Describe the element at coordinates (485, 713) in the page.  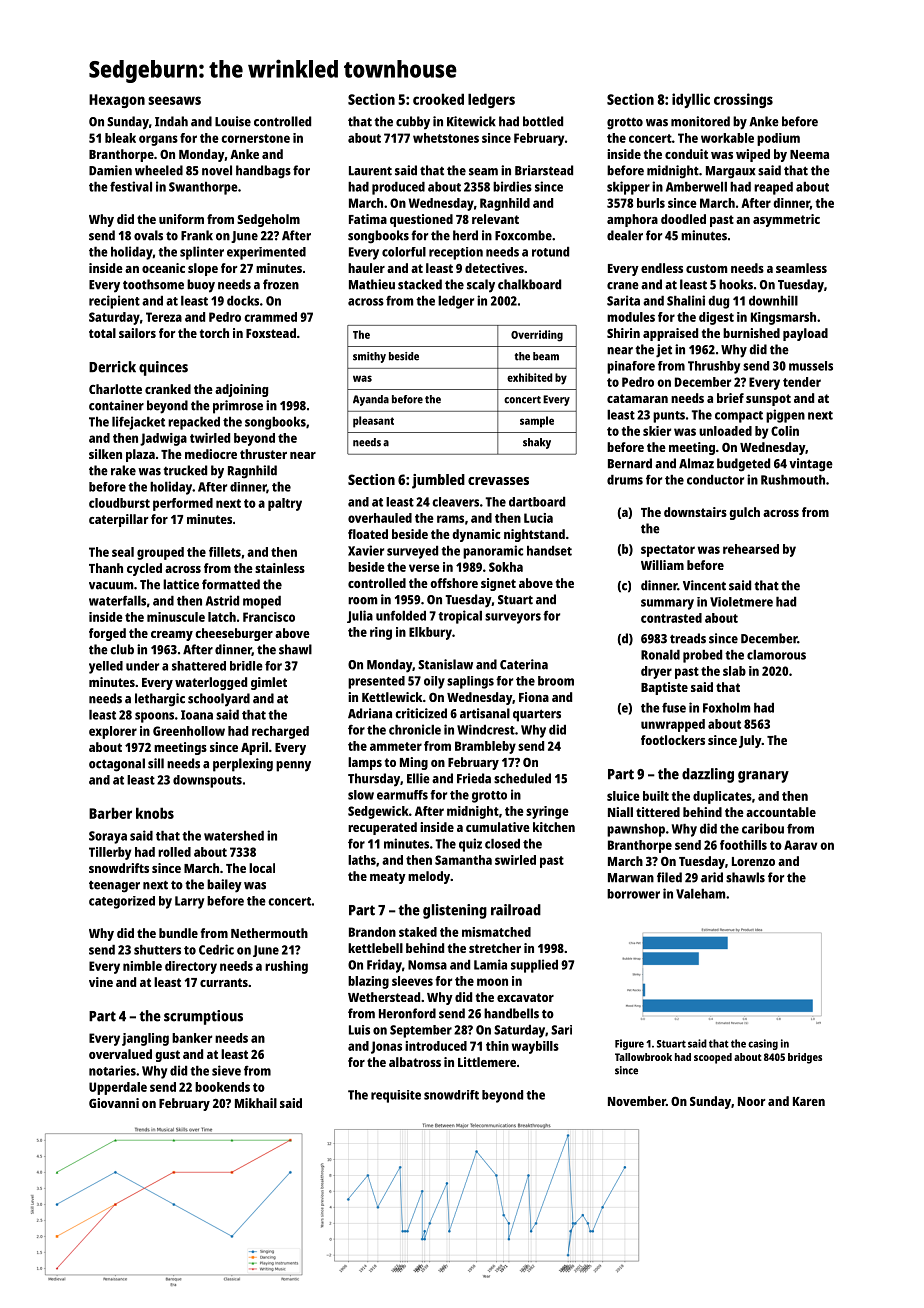
I see `artisanal` at that location.
